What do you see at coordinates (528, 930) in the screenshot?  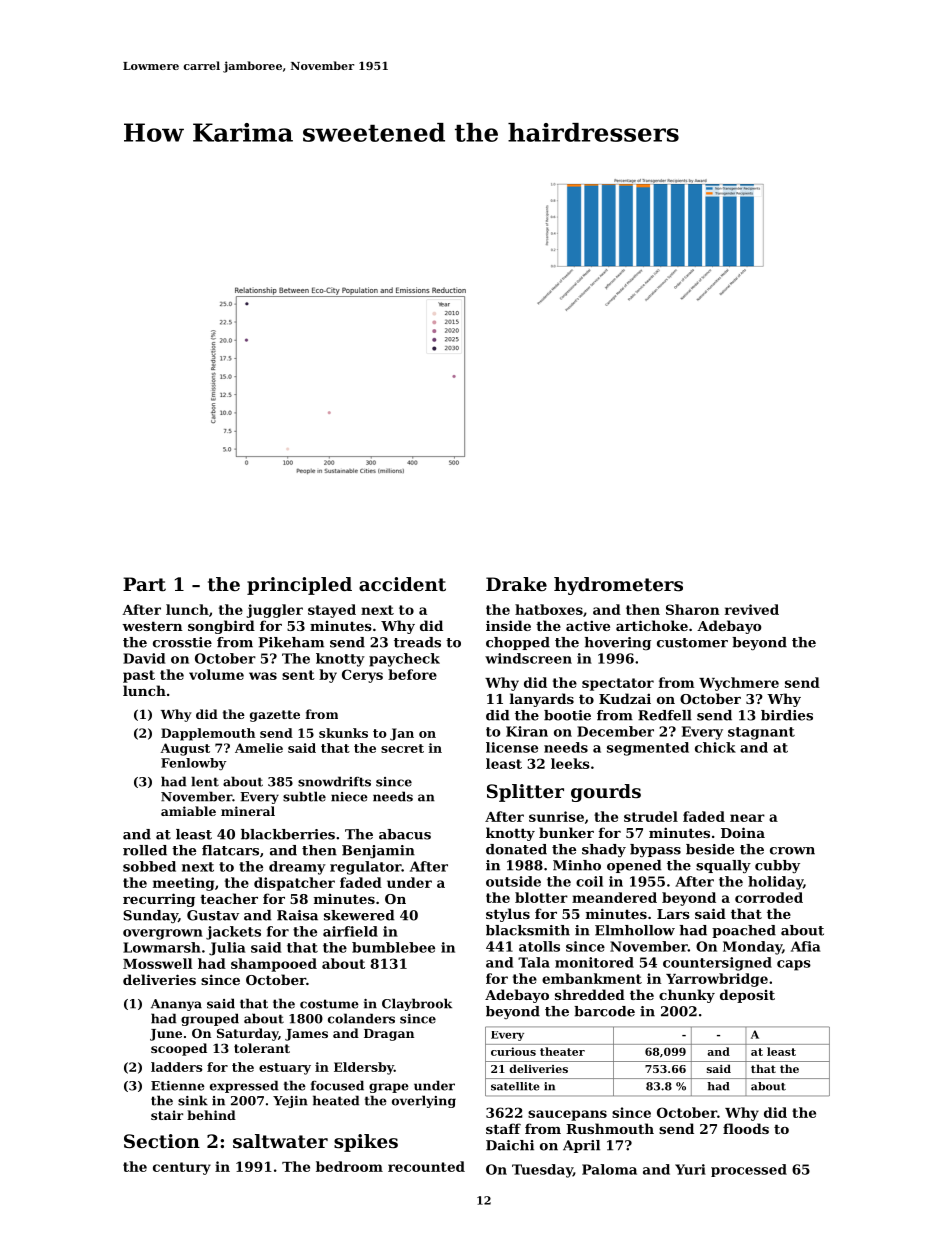 I see `blacksmith` at bounding box center [528, 930].
